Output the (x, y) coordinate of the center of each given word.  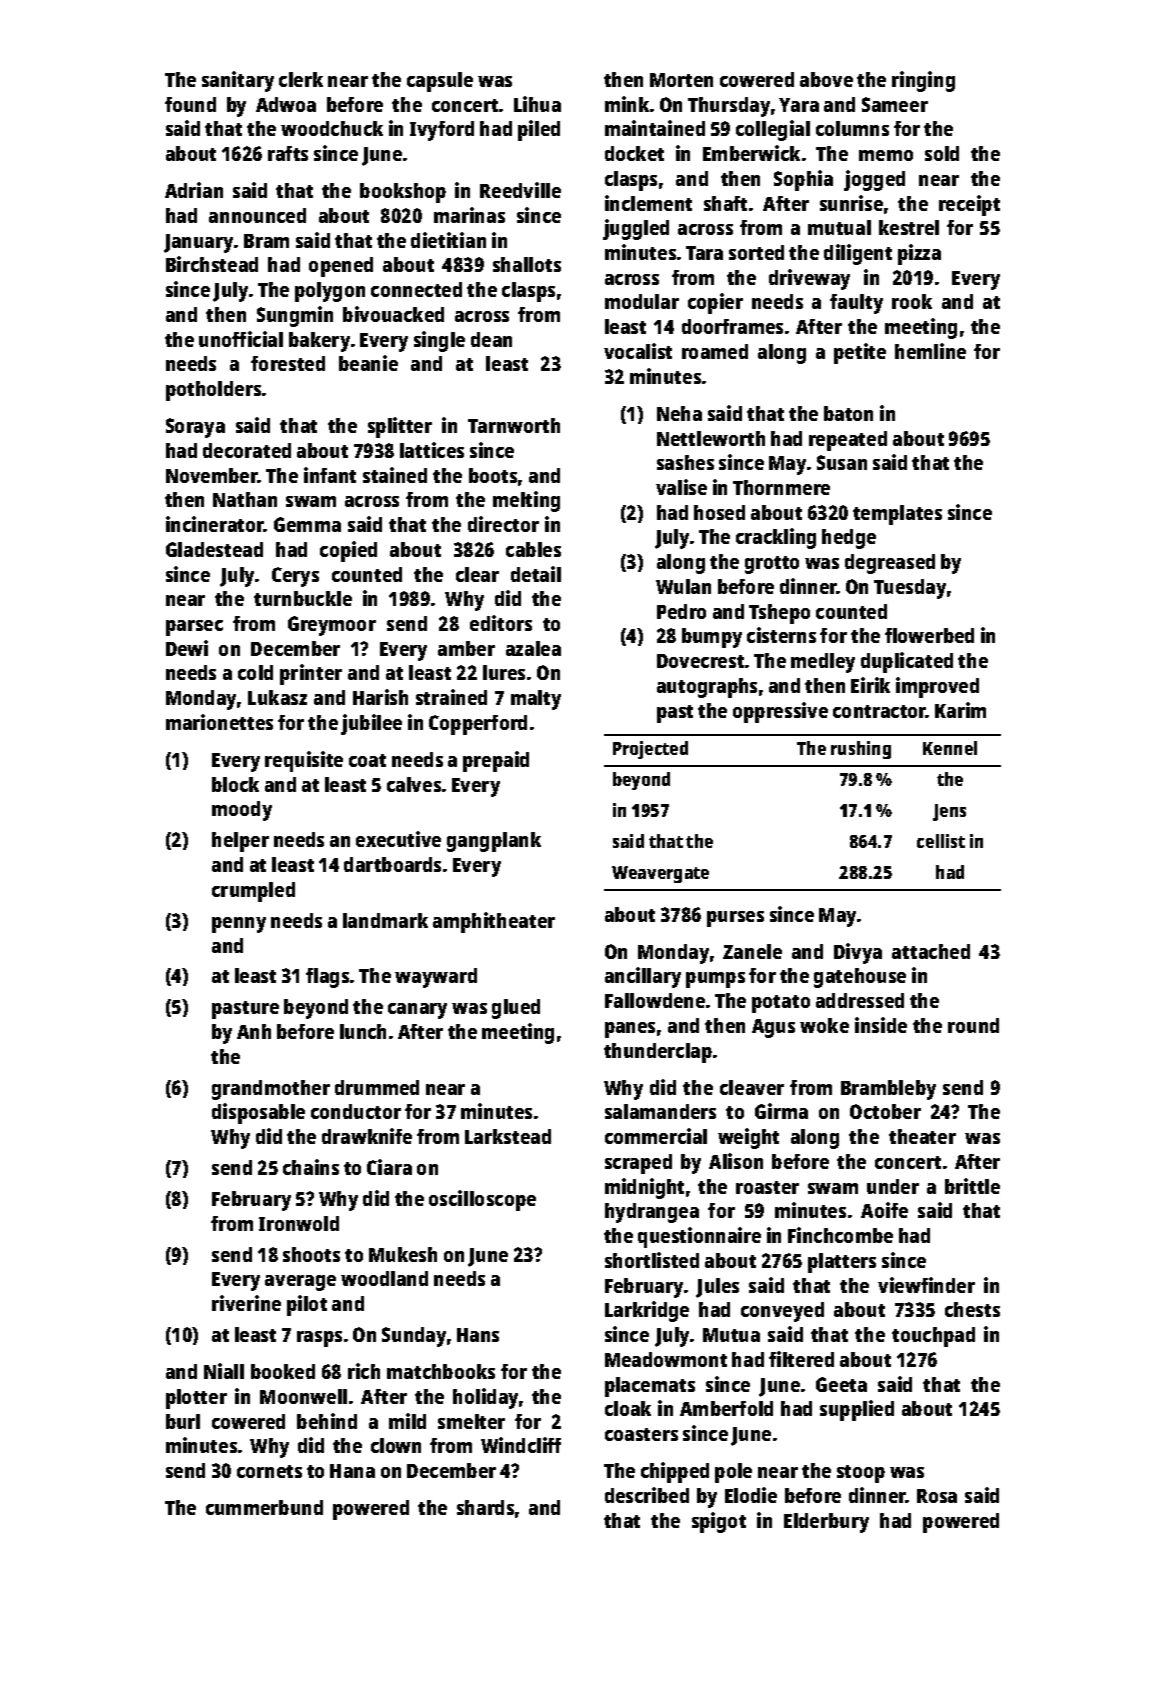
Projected (650, 750)
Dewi (187, 648)
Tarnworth (514, 425)
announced (257, 215)
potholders (213, 391)
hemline (930, 351)
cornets (269, 1471)
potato (781, 1004)
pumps (715, 980)
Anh (254, 1031)
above (826, 79)
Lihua (537, 104)
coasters (641, 1434)
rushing (861, 750)
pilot (307, 1305)
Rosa (937, 1496)
